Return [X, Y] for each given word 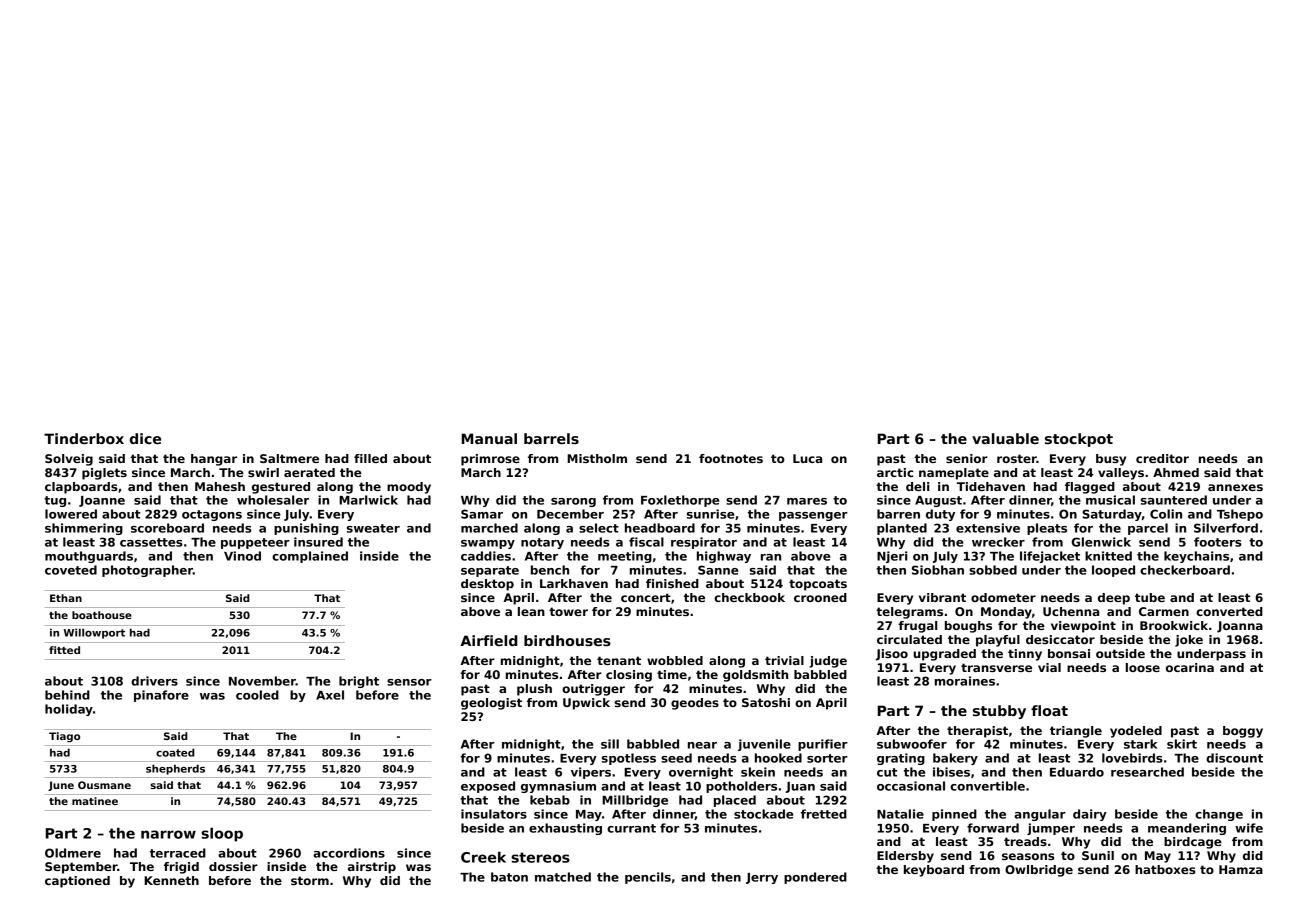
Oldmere [73, 853]
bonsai [1069, 653]
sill [610, 744]
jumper [1051, 829]
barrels [551, 438]
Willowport [94, 633]
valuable [1005, 438]
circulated [909, 639]
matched [563, 877]
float [1049, 710]
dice [145, 438]
